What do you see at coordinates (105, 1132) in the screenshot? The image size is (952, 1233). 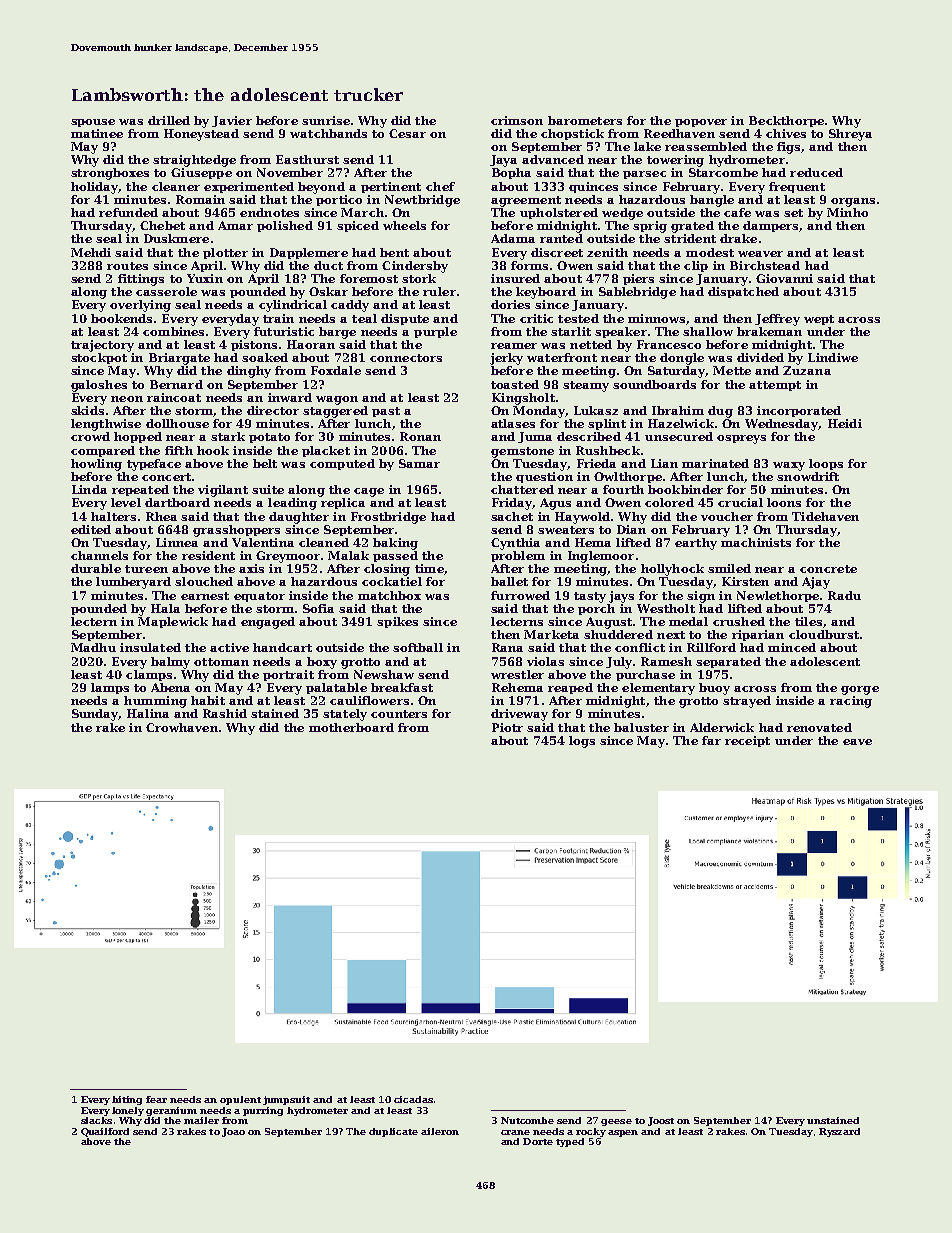 I see `Quailford` at bounding box center [105, 1132].
